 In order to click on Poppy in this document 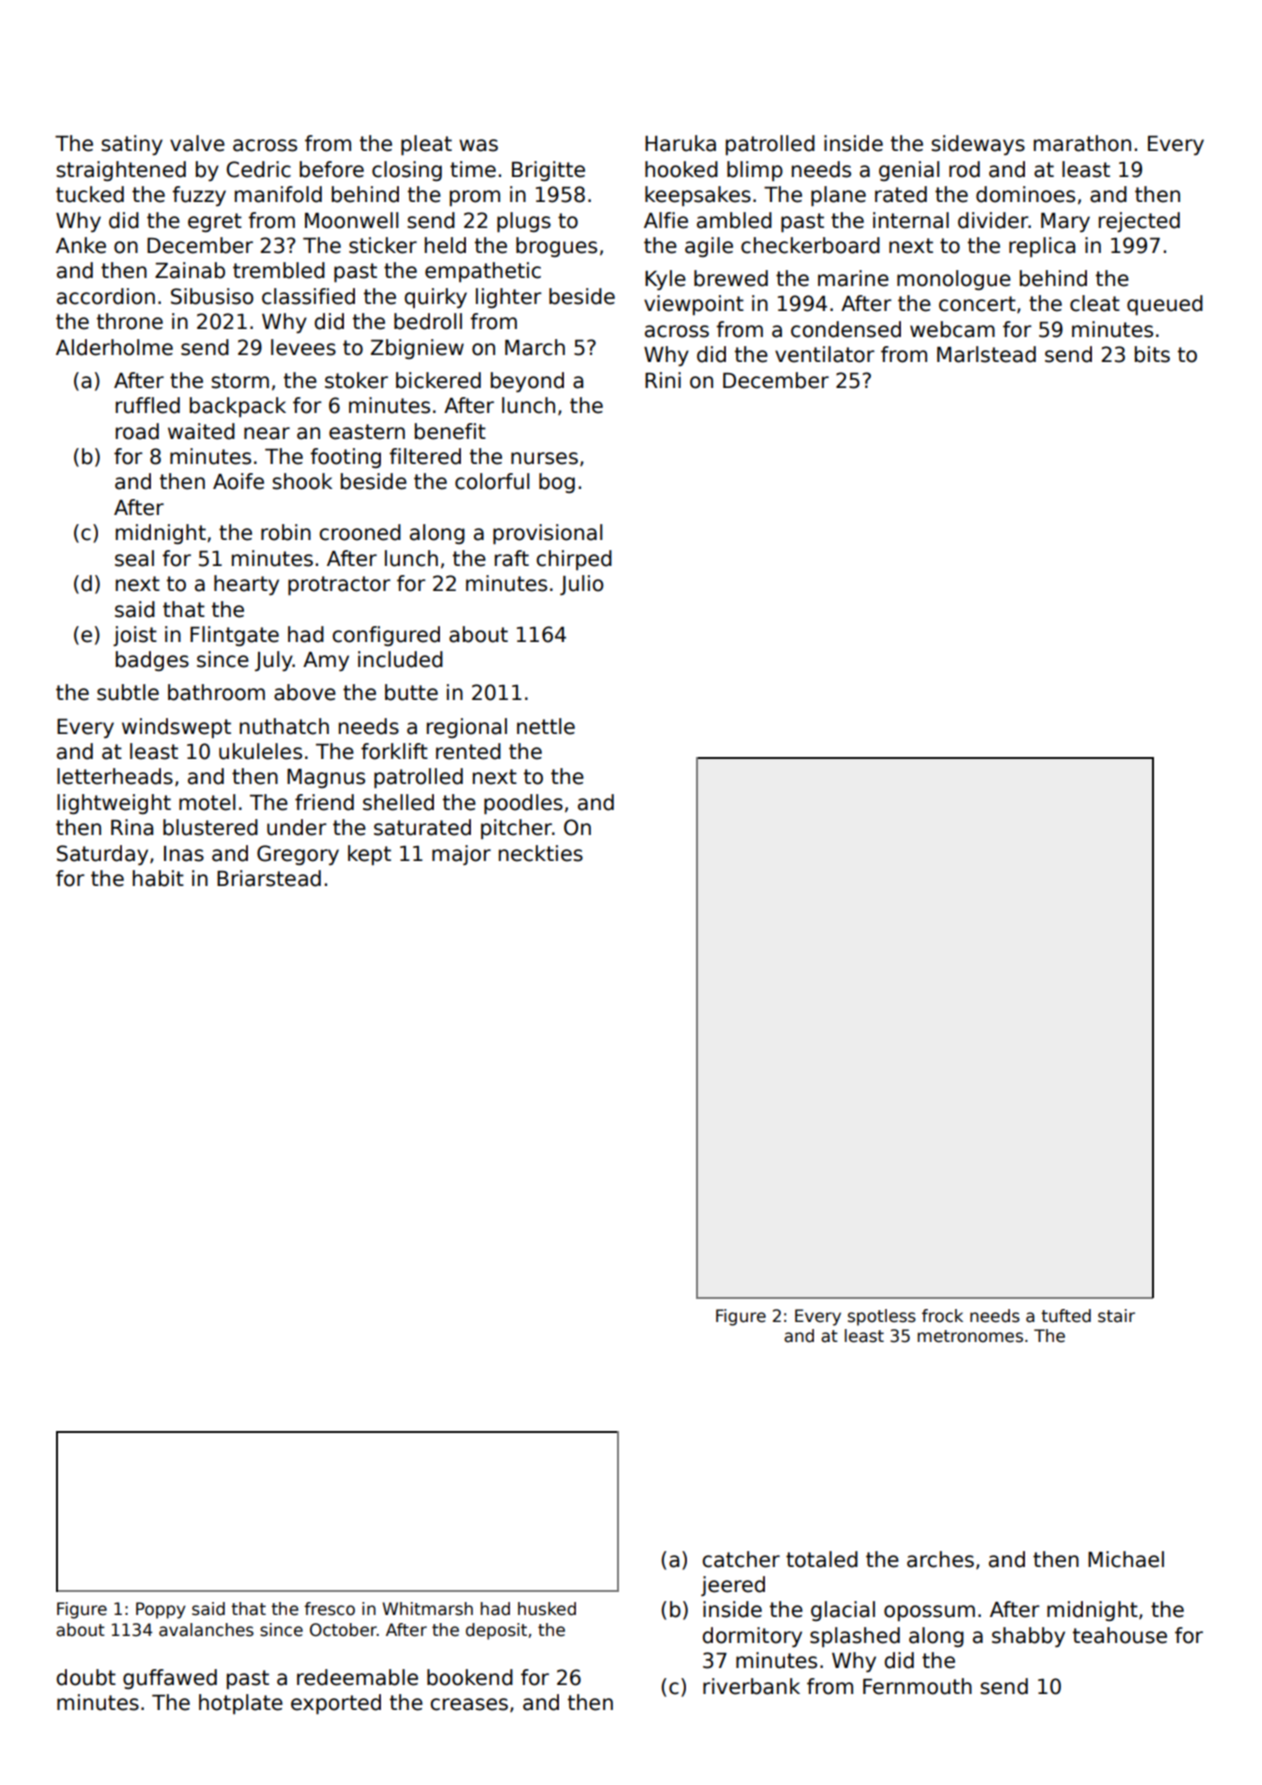, I will do `click(161, 1610)`.
